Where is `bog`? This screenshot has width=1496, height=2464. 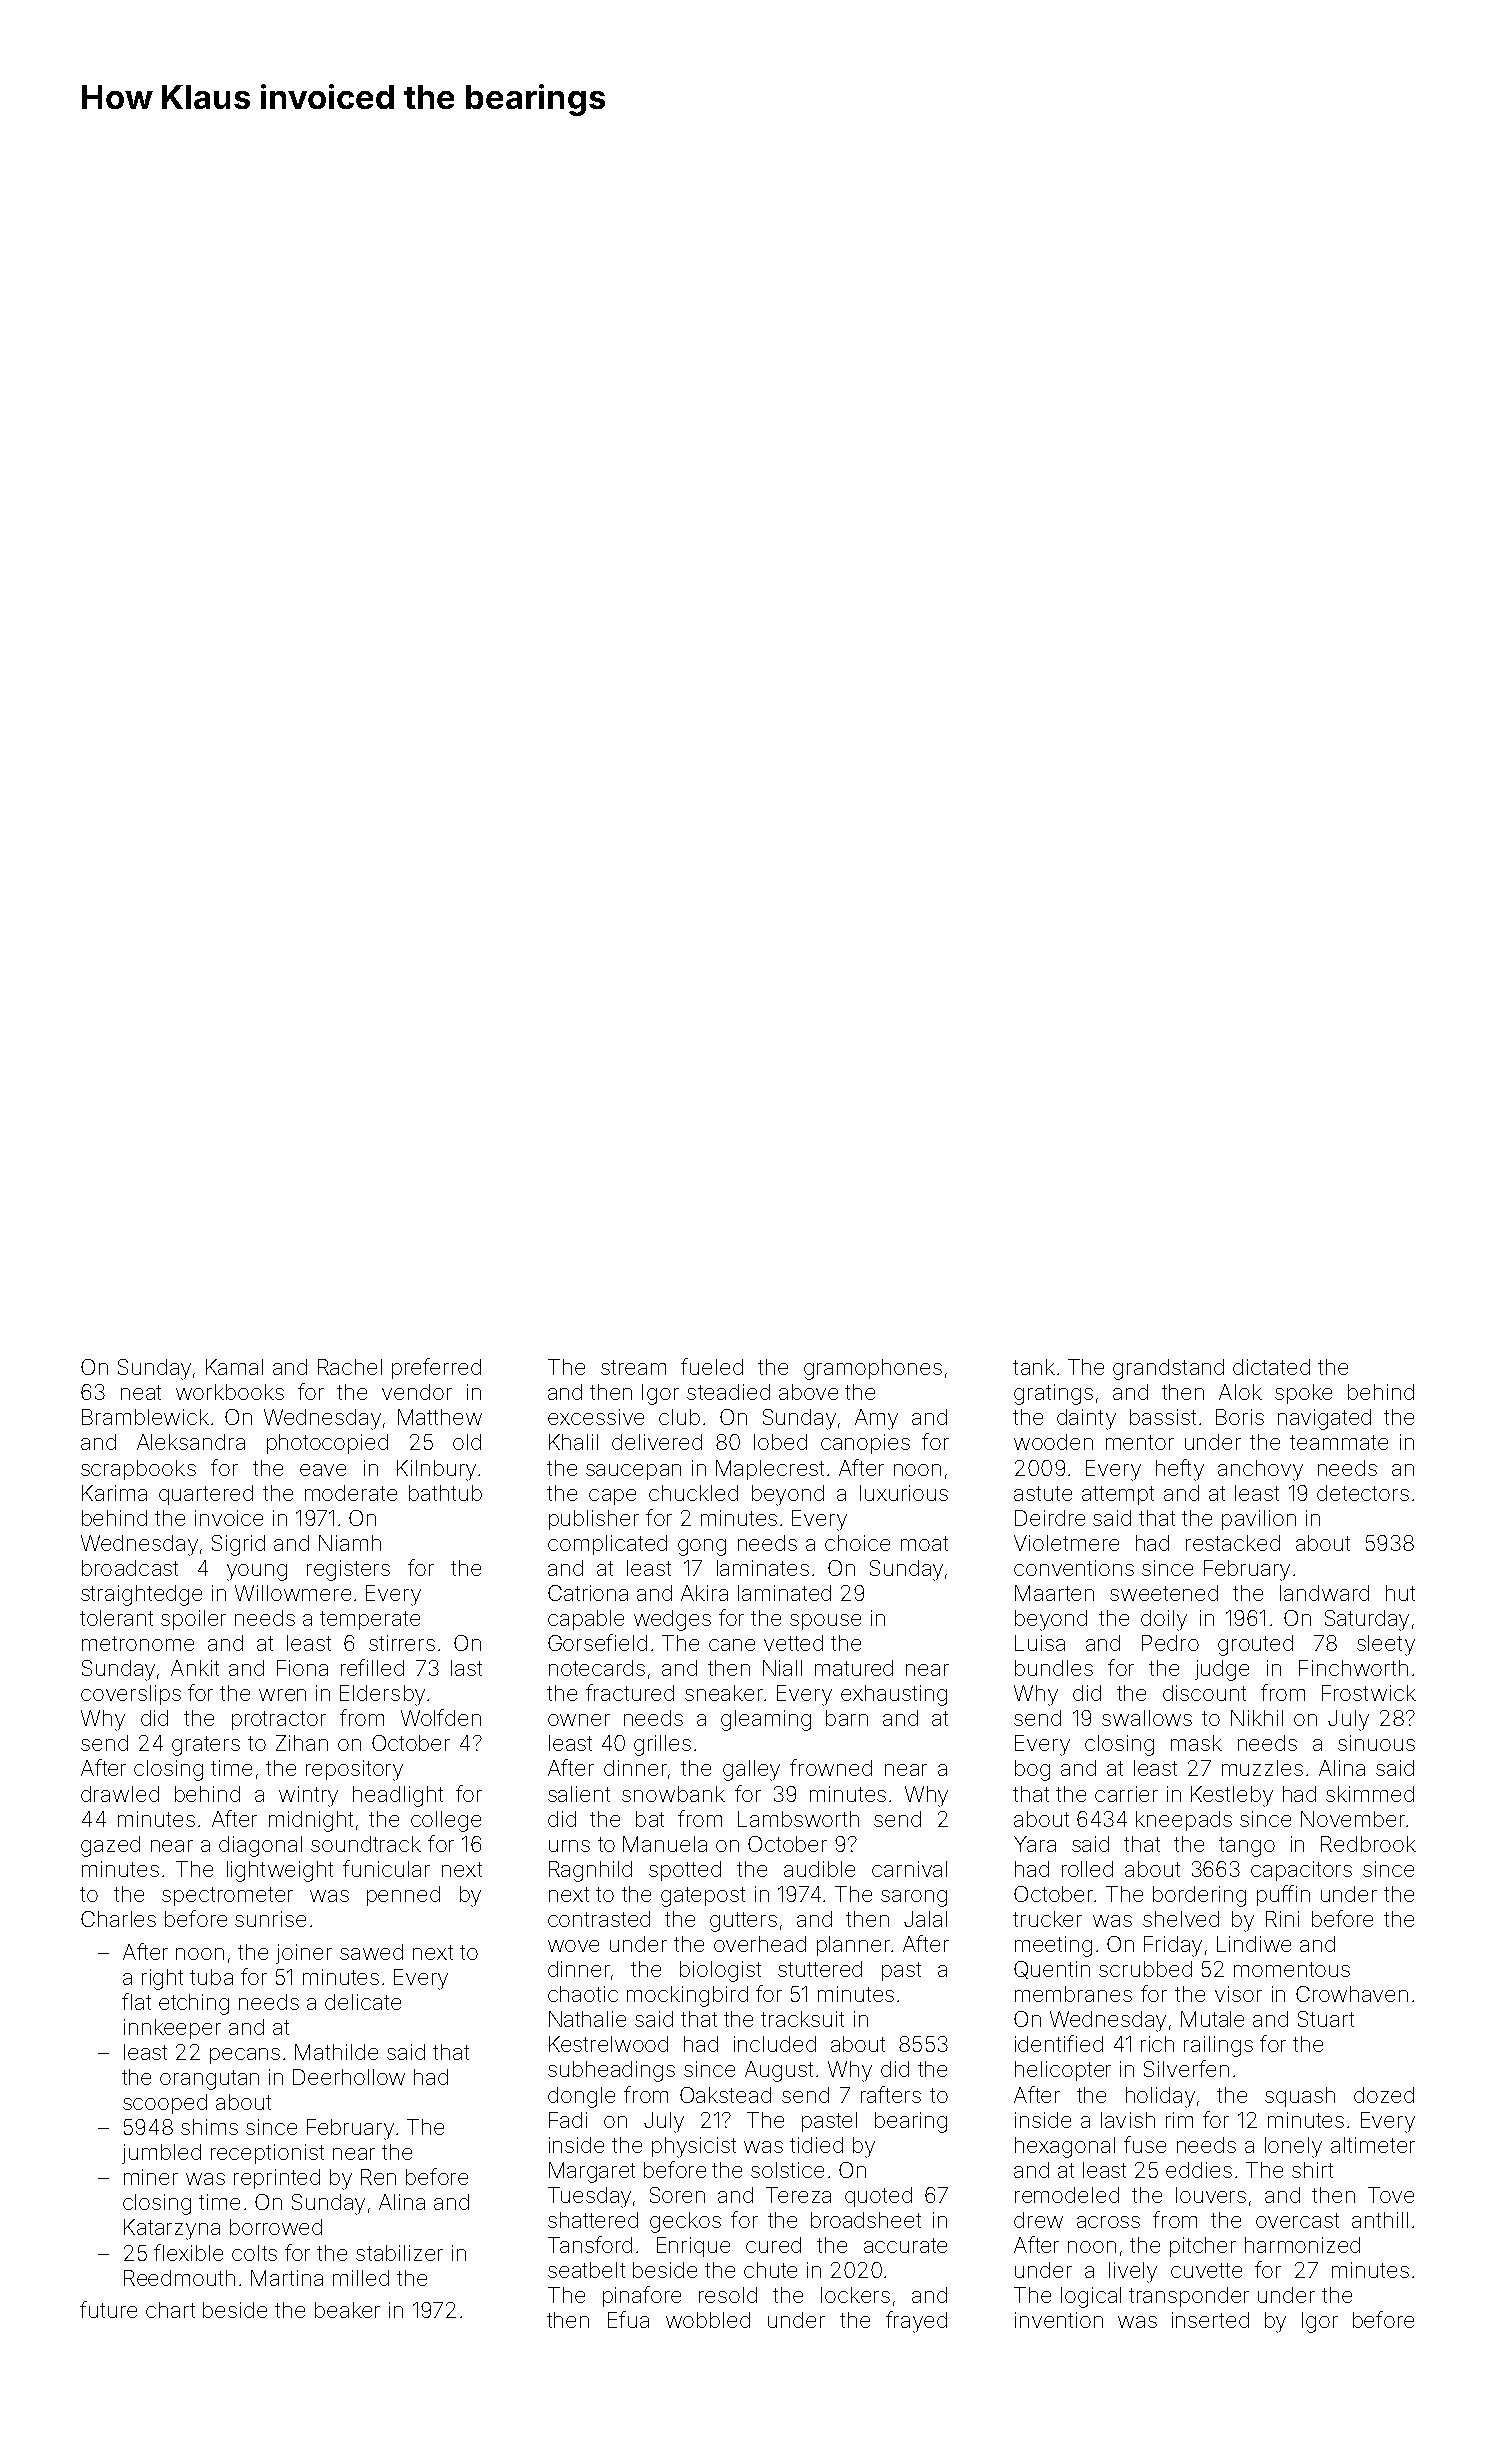 bog is located at coordinates (1032, 1770).
